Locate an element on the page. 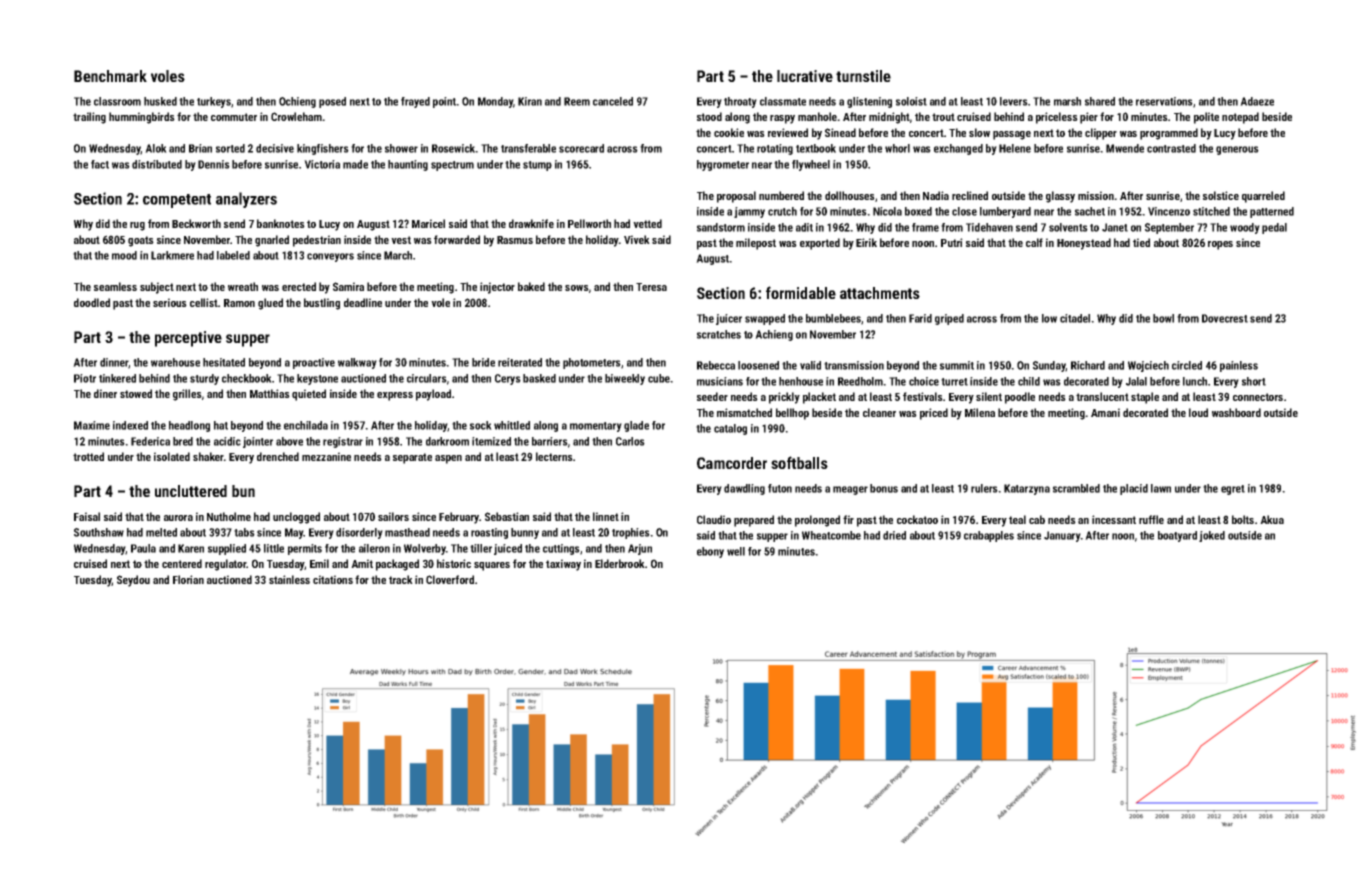 The image size is (1372, 887). Eirik is located at coordinates (866, 242).
